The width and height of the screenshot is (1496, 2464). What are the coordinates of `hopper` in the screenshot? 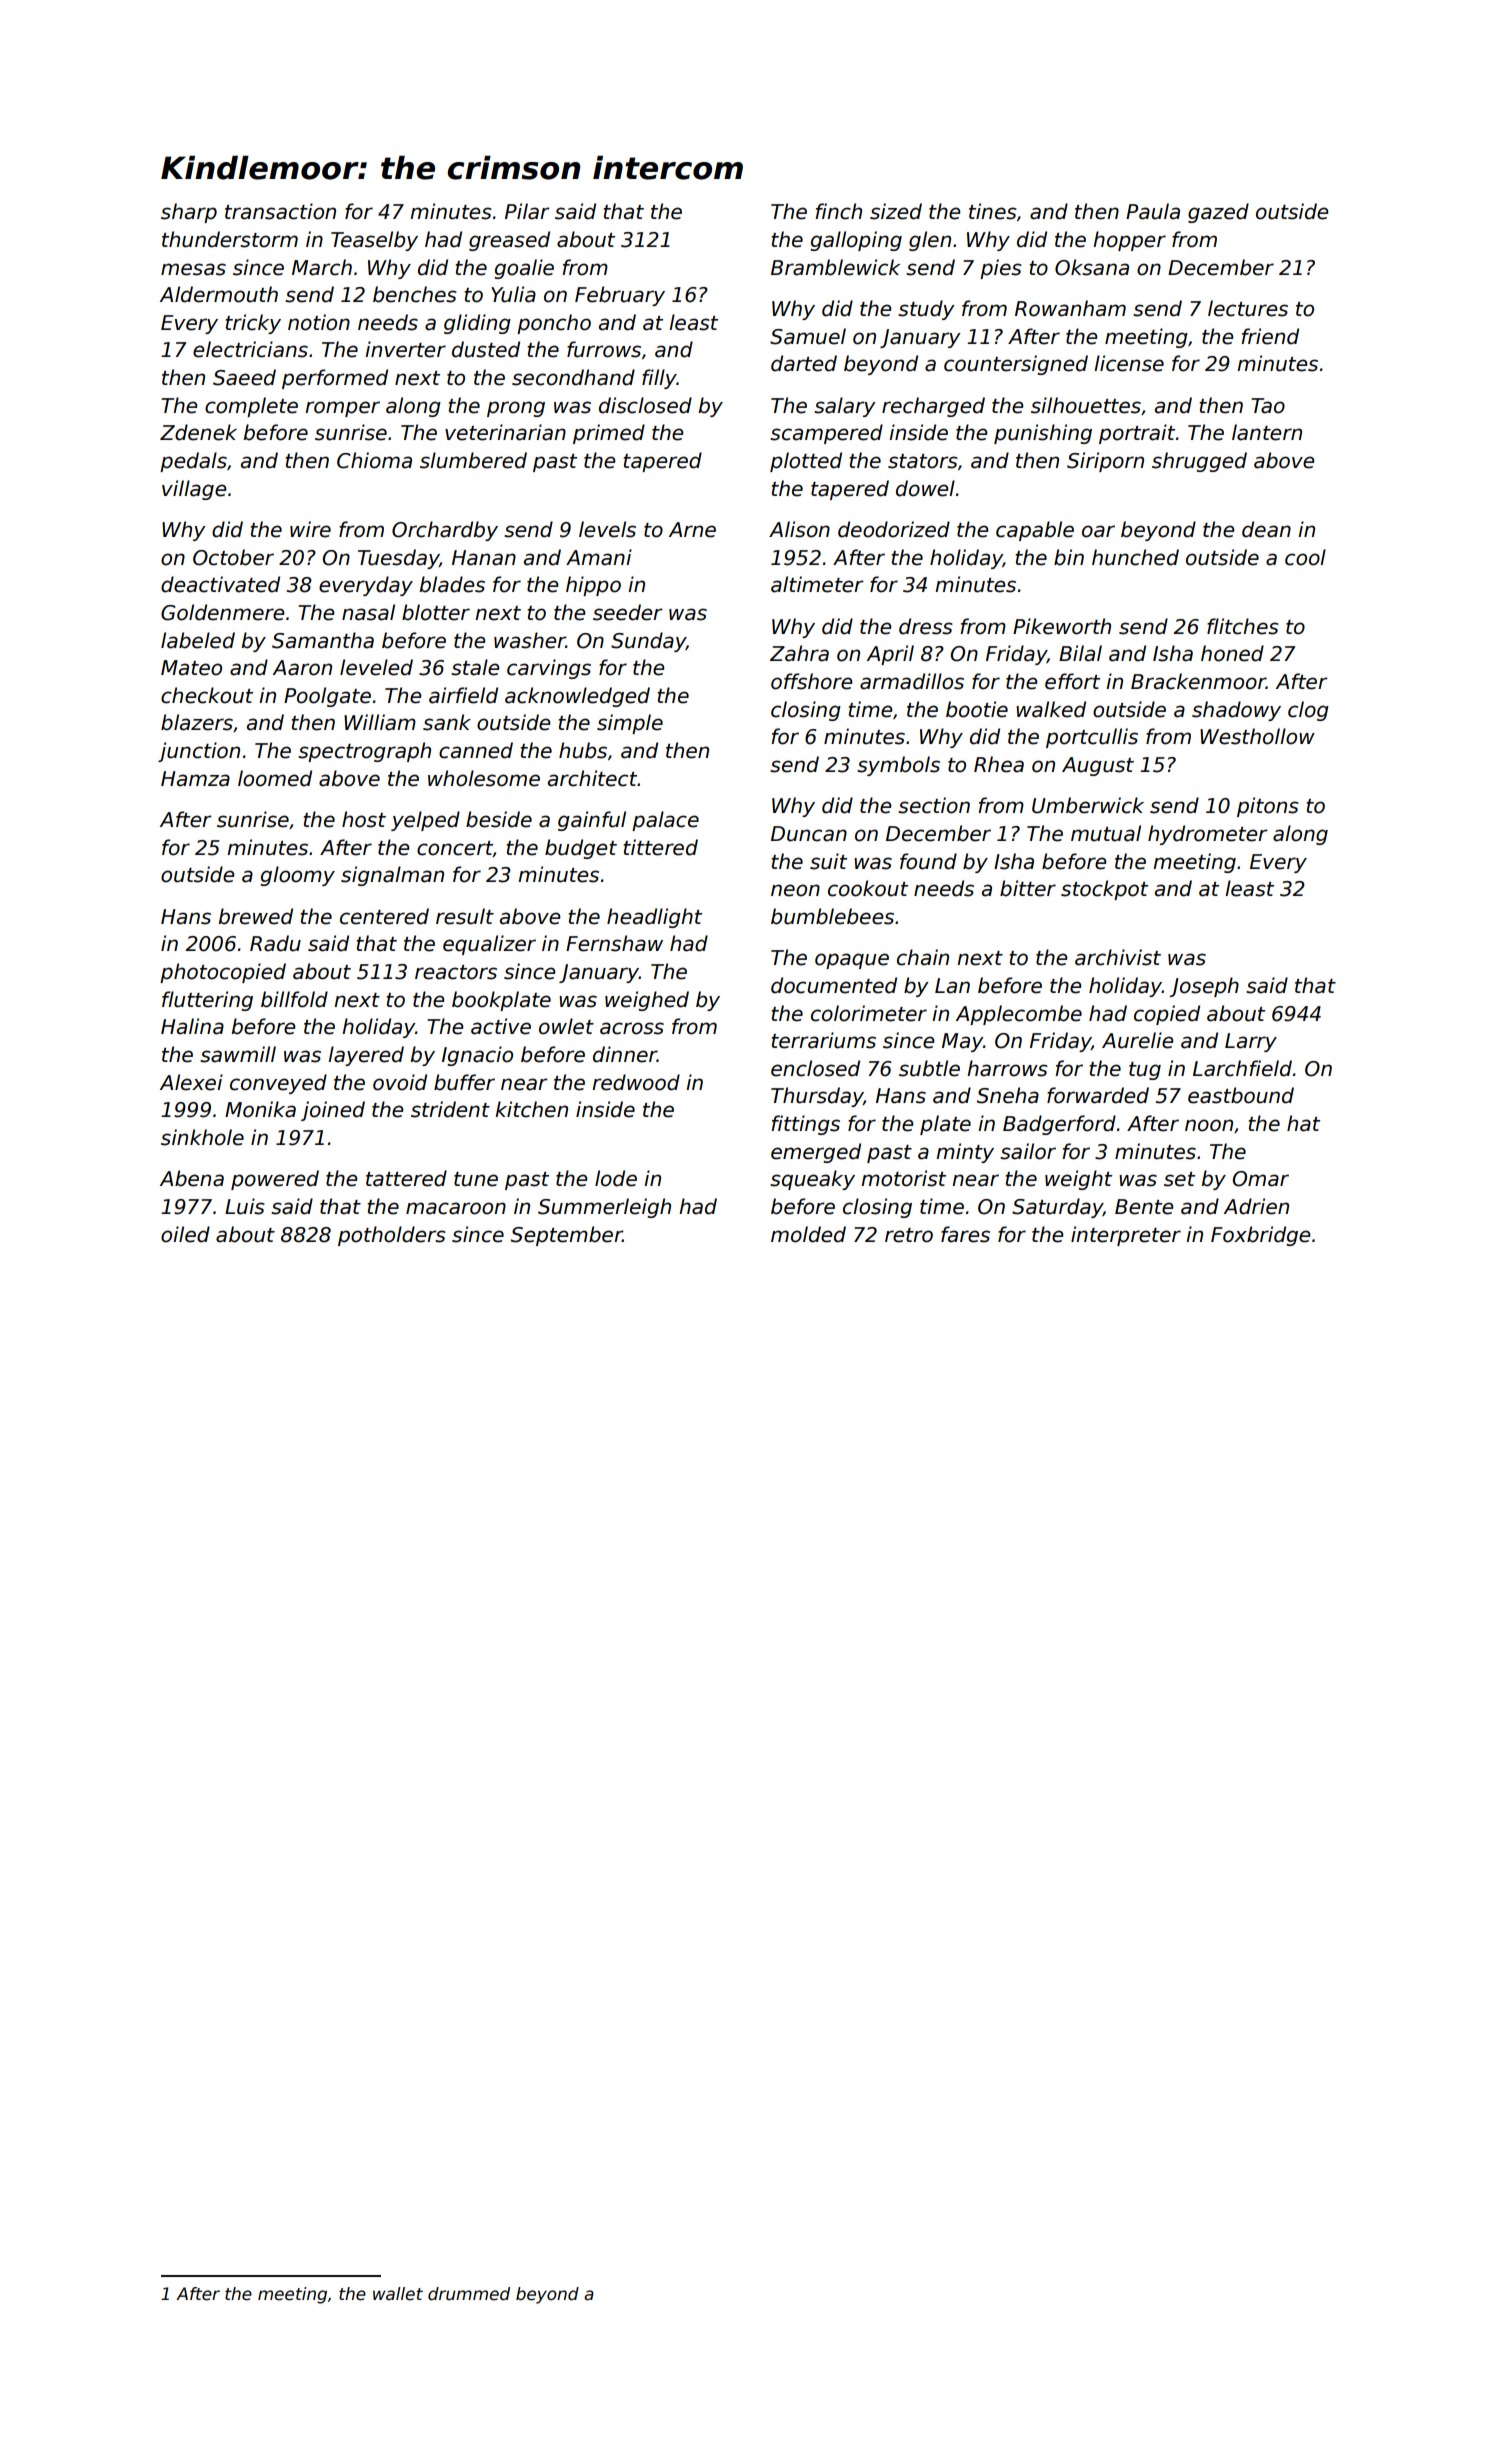 It's located at (1129, 241).
